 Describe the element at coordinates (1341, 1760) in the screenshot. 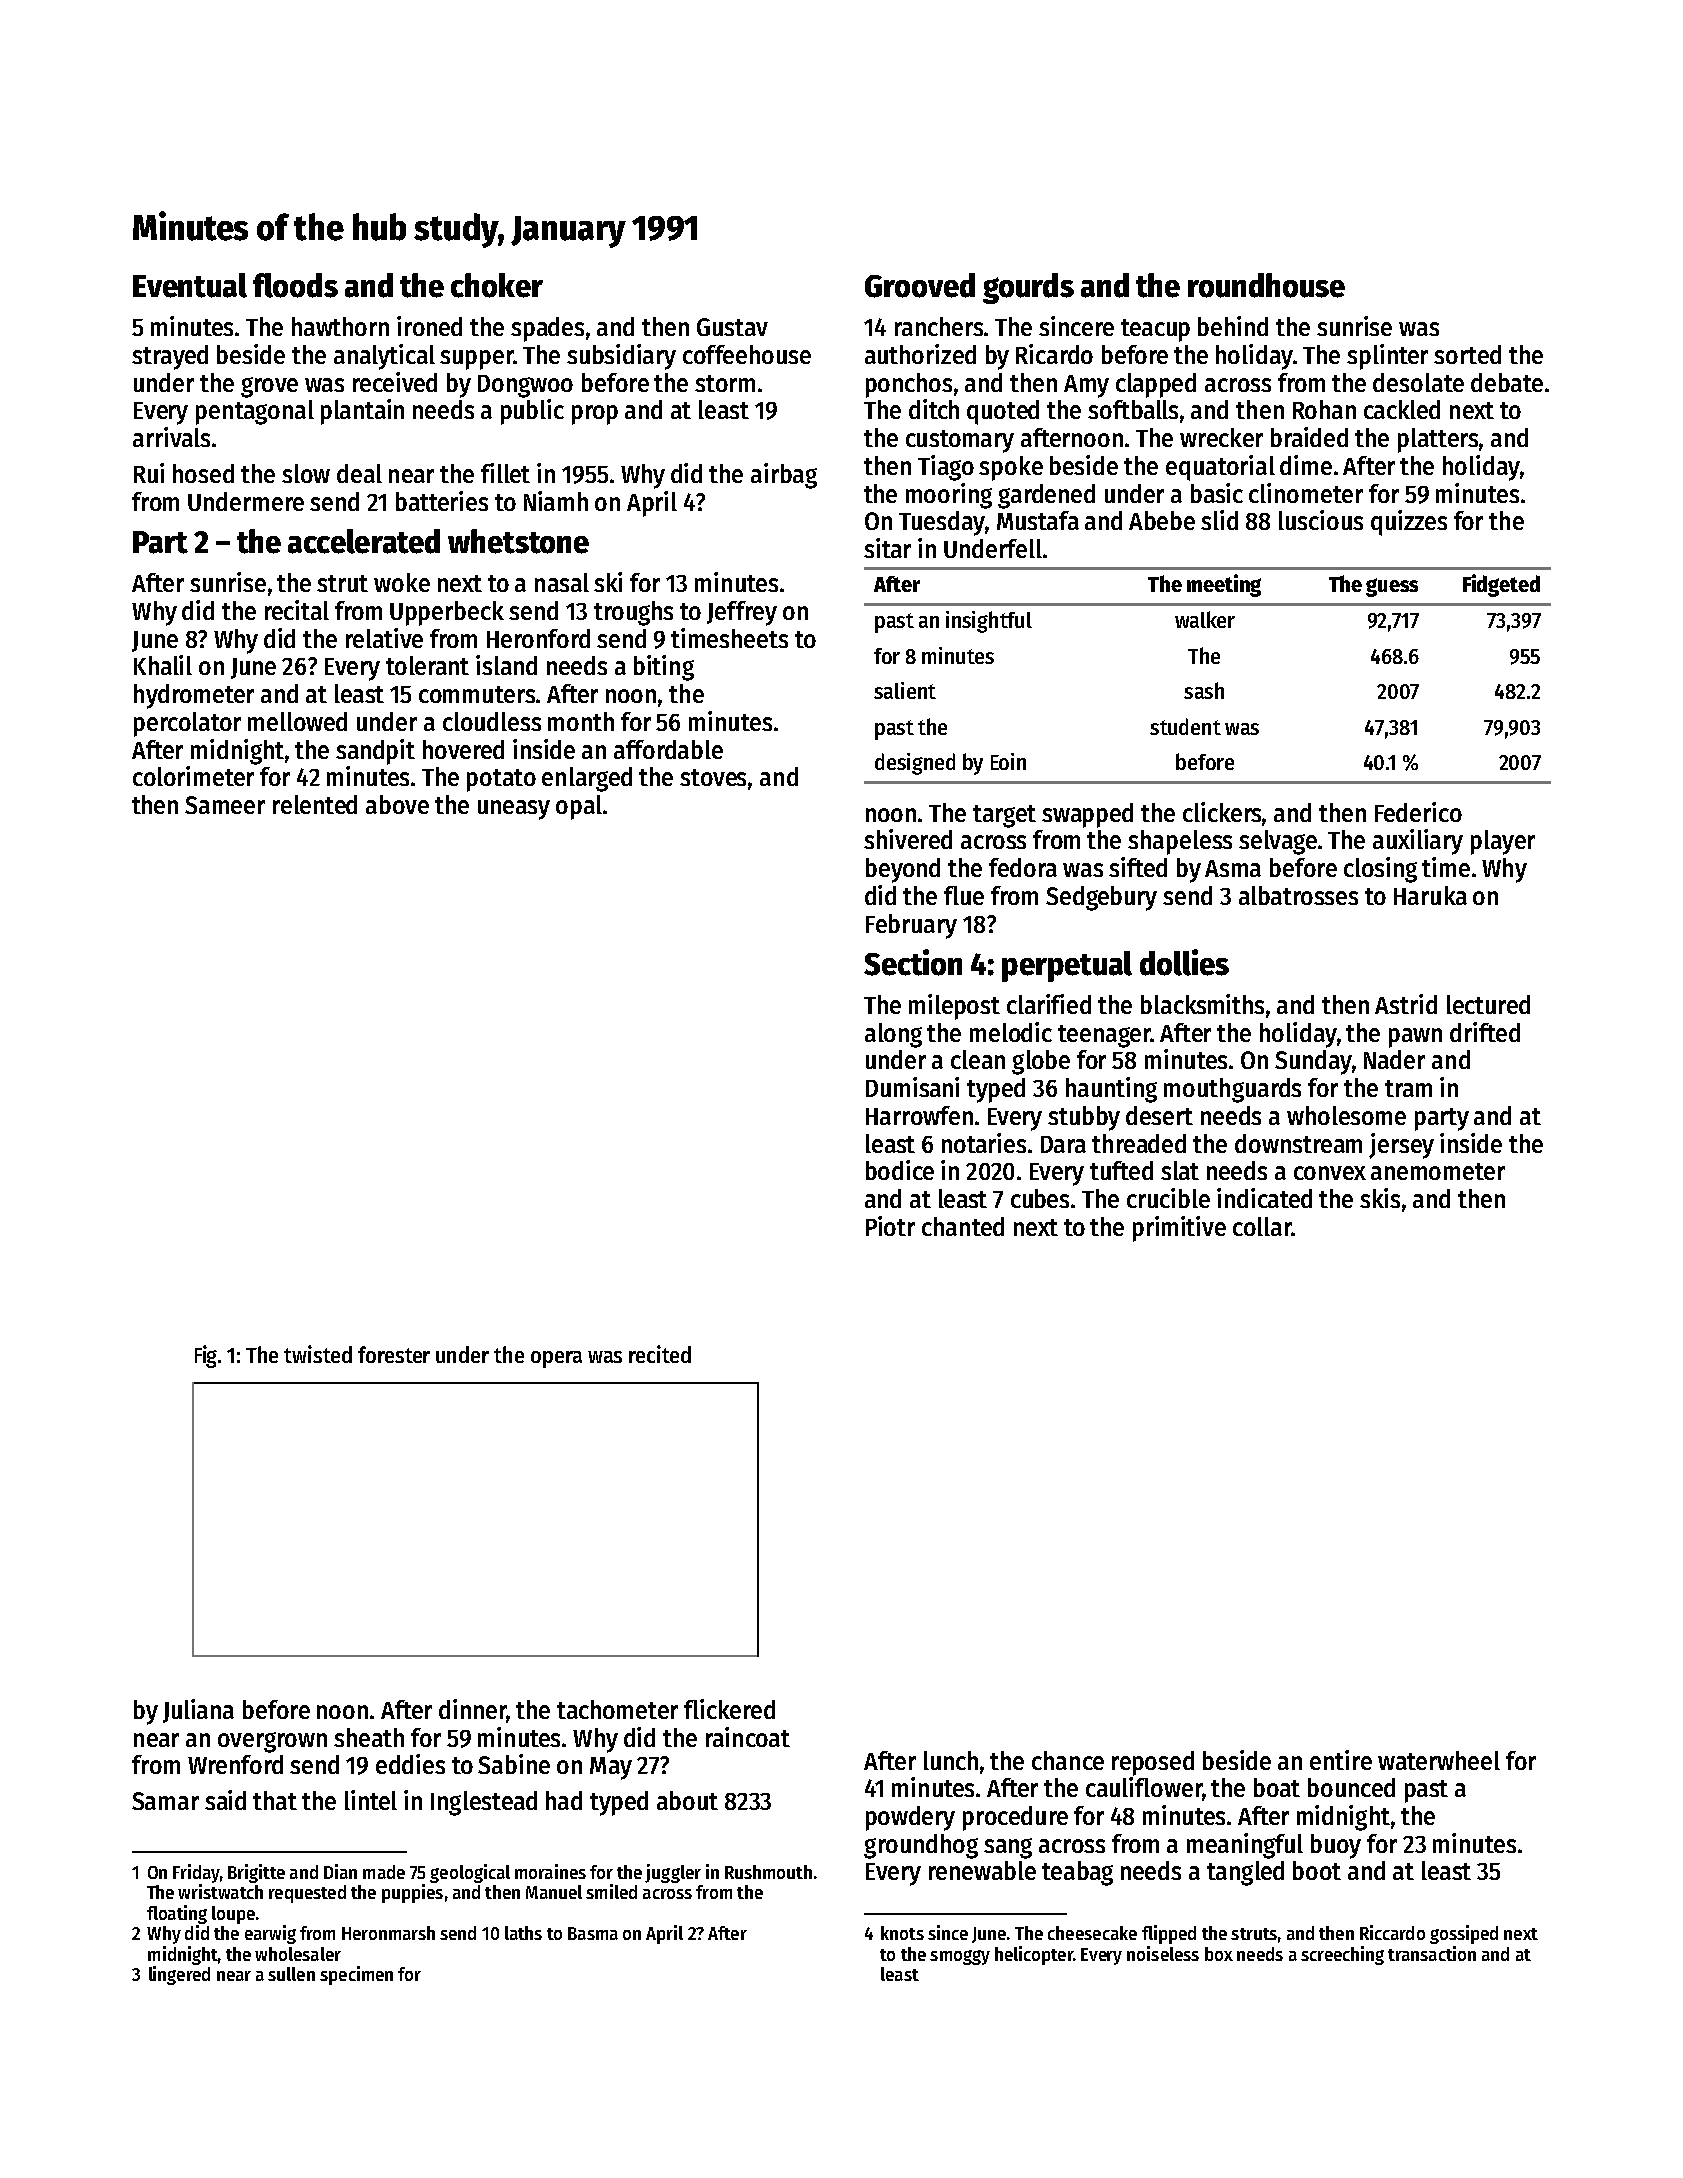

I see `entire` at that location.
